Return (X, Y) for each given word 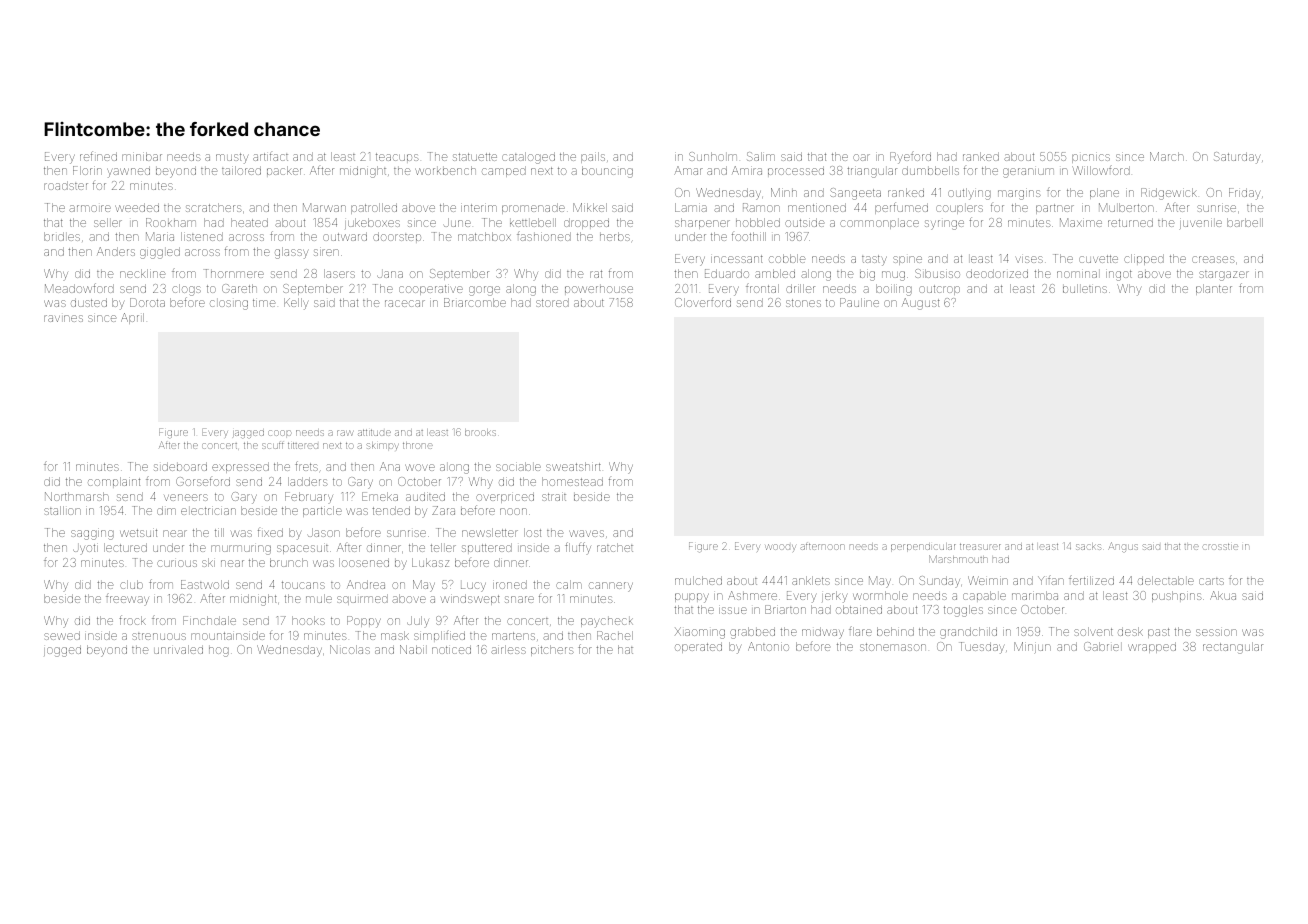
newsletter (490, 532)
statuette (475, 157)
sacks (1088, 546)
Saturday (1237, 158)
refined (98, 156)
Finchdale (209, 620)
